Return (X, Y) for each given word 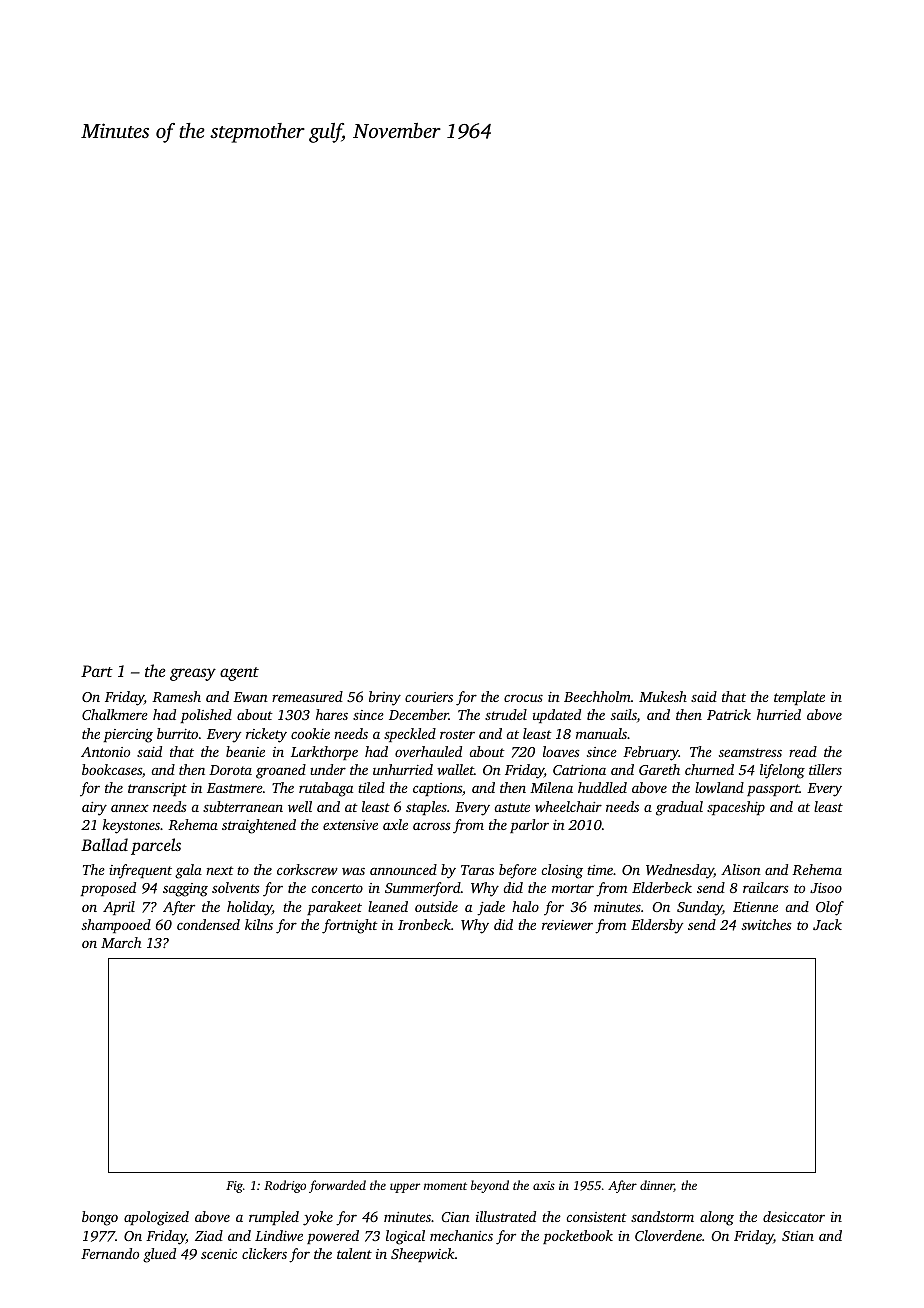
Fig (234, 1187)
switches (767, 924)
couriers (429, 697)
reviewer (567, 925)
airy (94, 809)
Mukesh (663, 696)
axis (544, 1185)
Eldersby (657, 926)
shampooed (116, 926)
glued (159, 1255)
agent (239, 674)
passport (773, 790)
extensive (350, 825)
